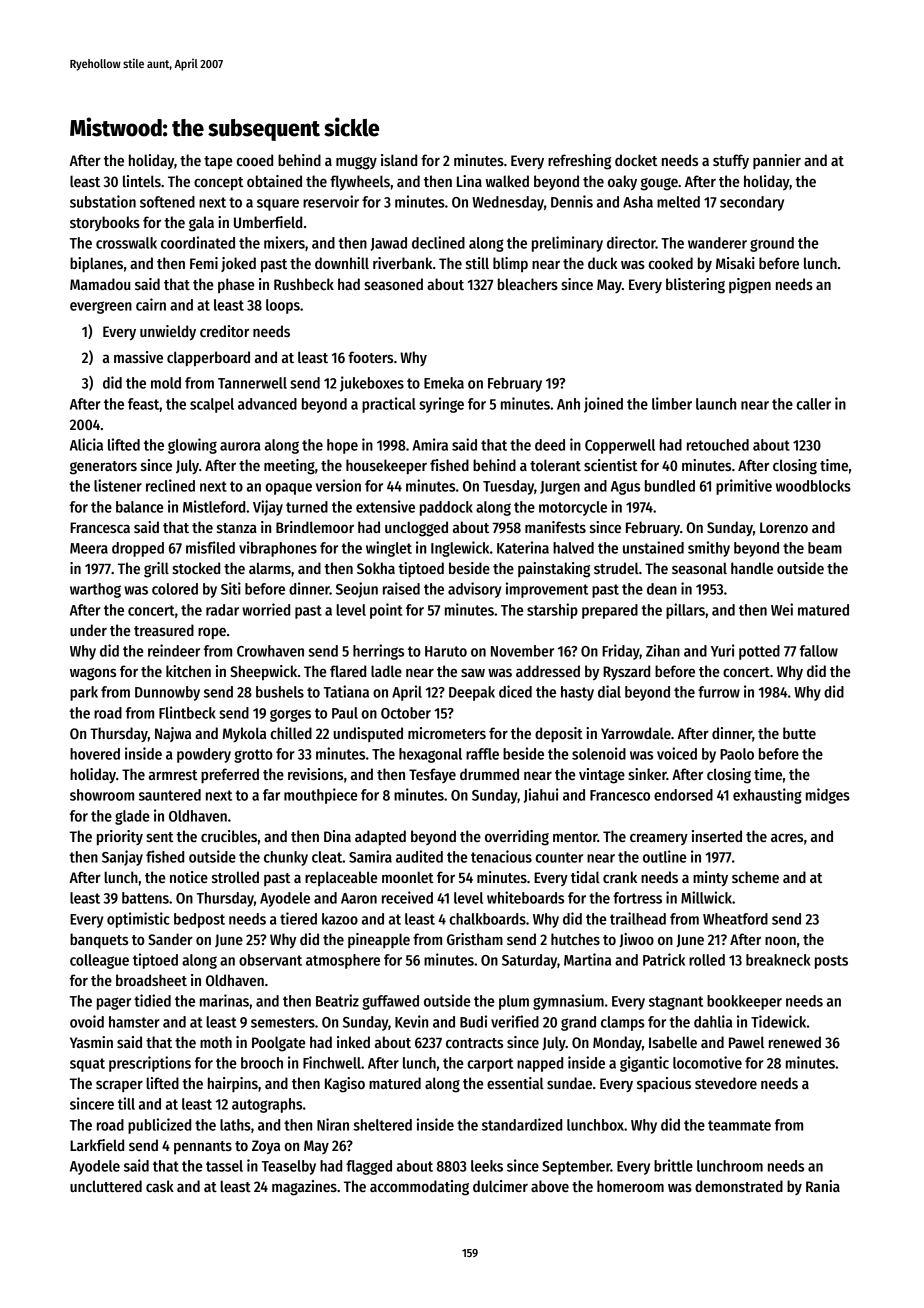 This page has height=1308, width=924. I want to click on colored, so click(175, 589).
